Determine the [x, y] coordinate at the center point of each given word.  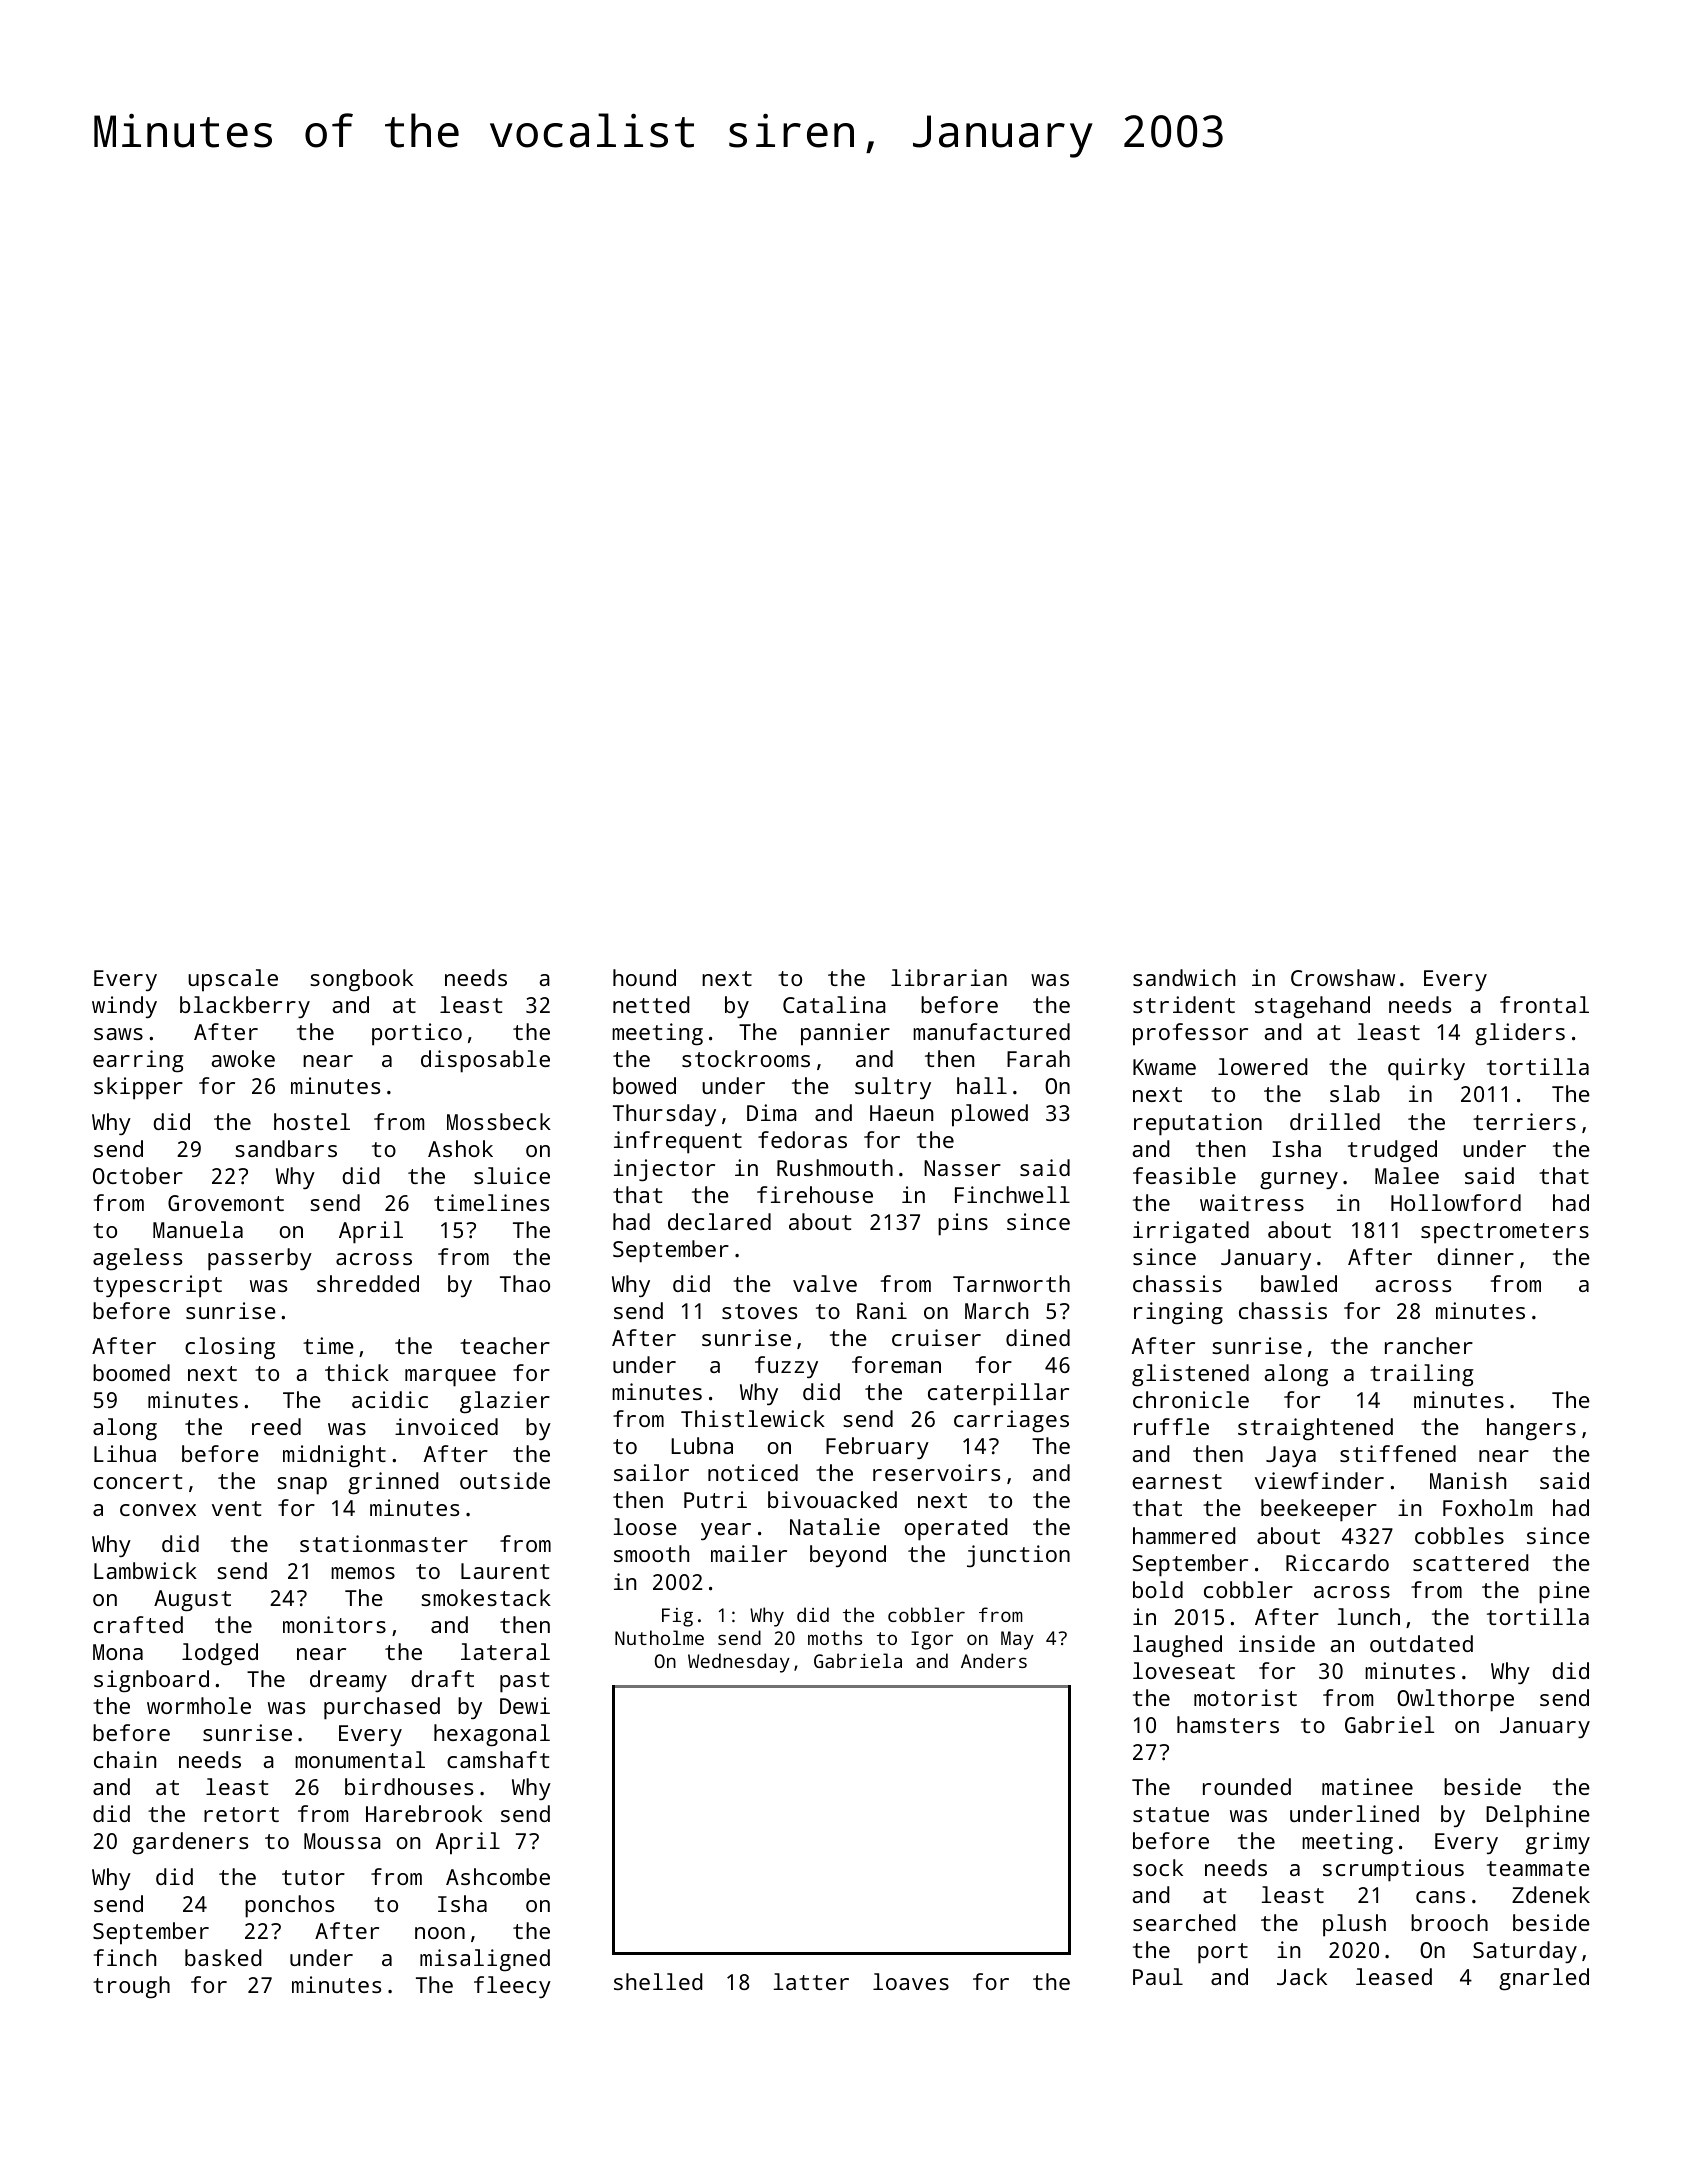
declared [719, 1221]
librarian [949, 977]
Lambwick [145, 1570]
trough [131, 1987]
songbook [361, 980]
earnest [1177, 1481]
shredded [368, 1283]
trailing [1422, 1375]
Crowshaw [1343, 977]
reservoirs [936, 1472]
